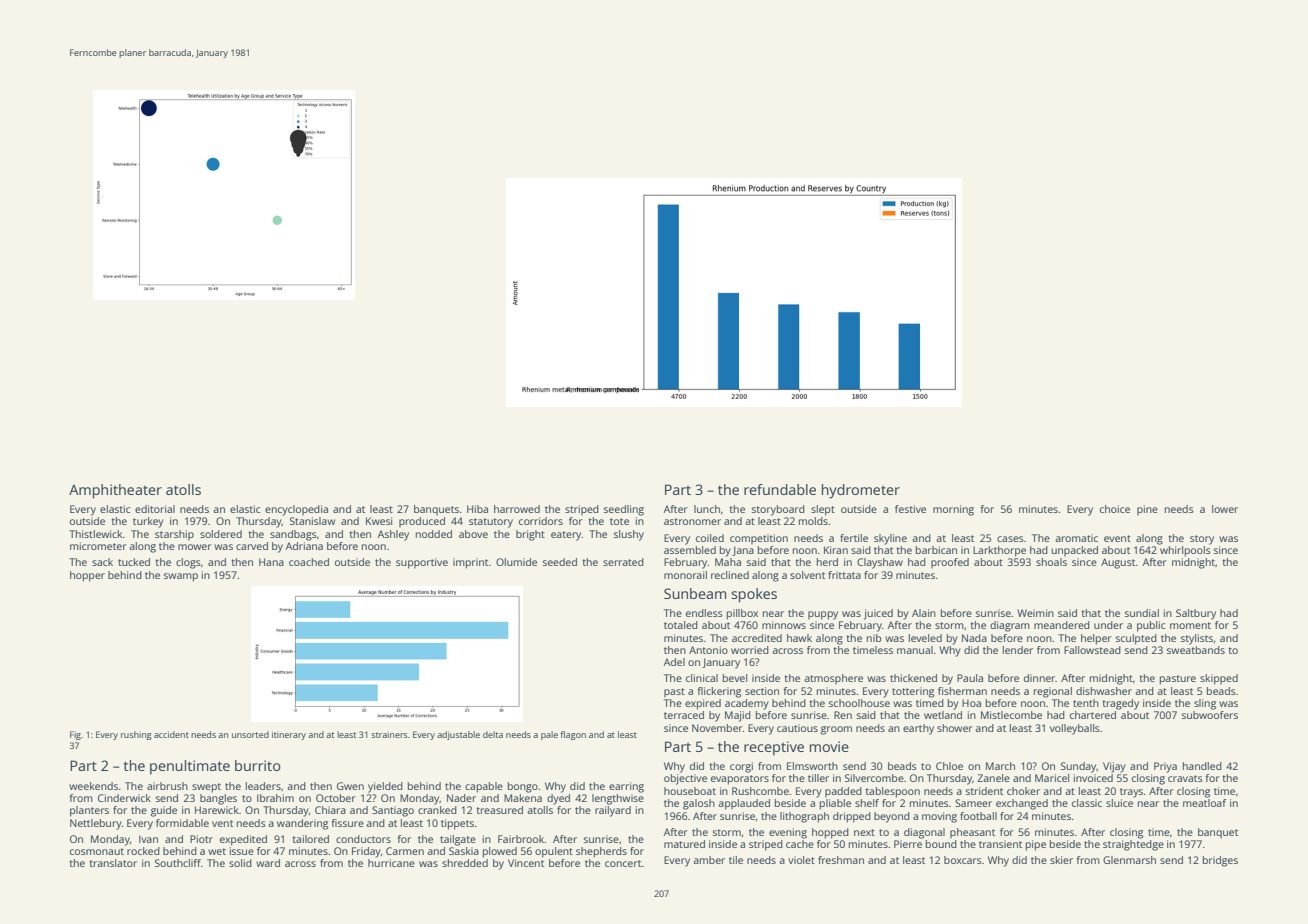 The width and height of the document is (1308, 924). What do you see at coordinates (113, 863) in the document?
I see `translator` at bounding box center [113, 863].
